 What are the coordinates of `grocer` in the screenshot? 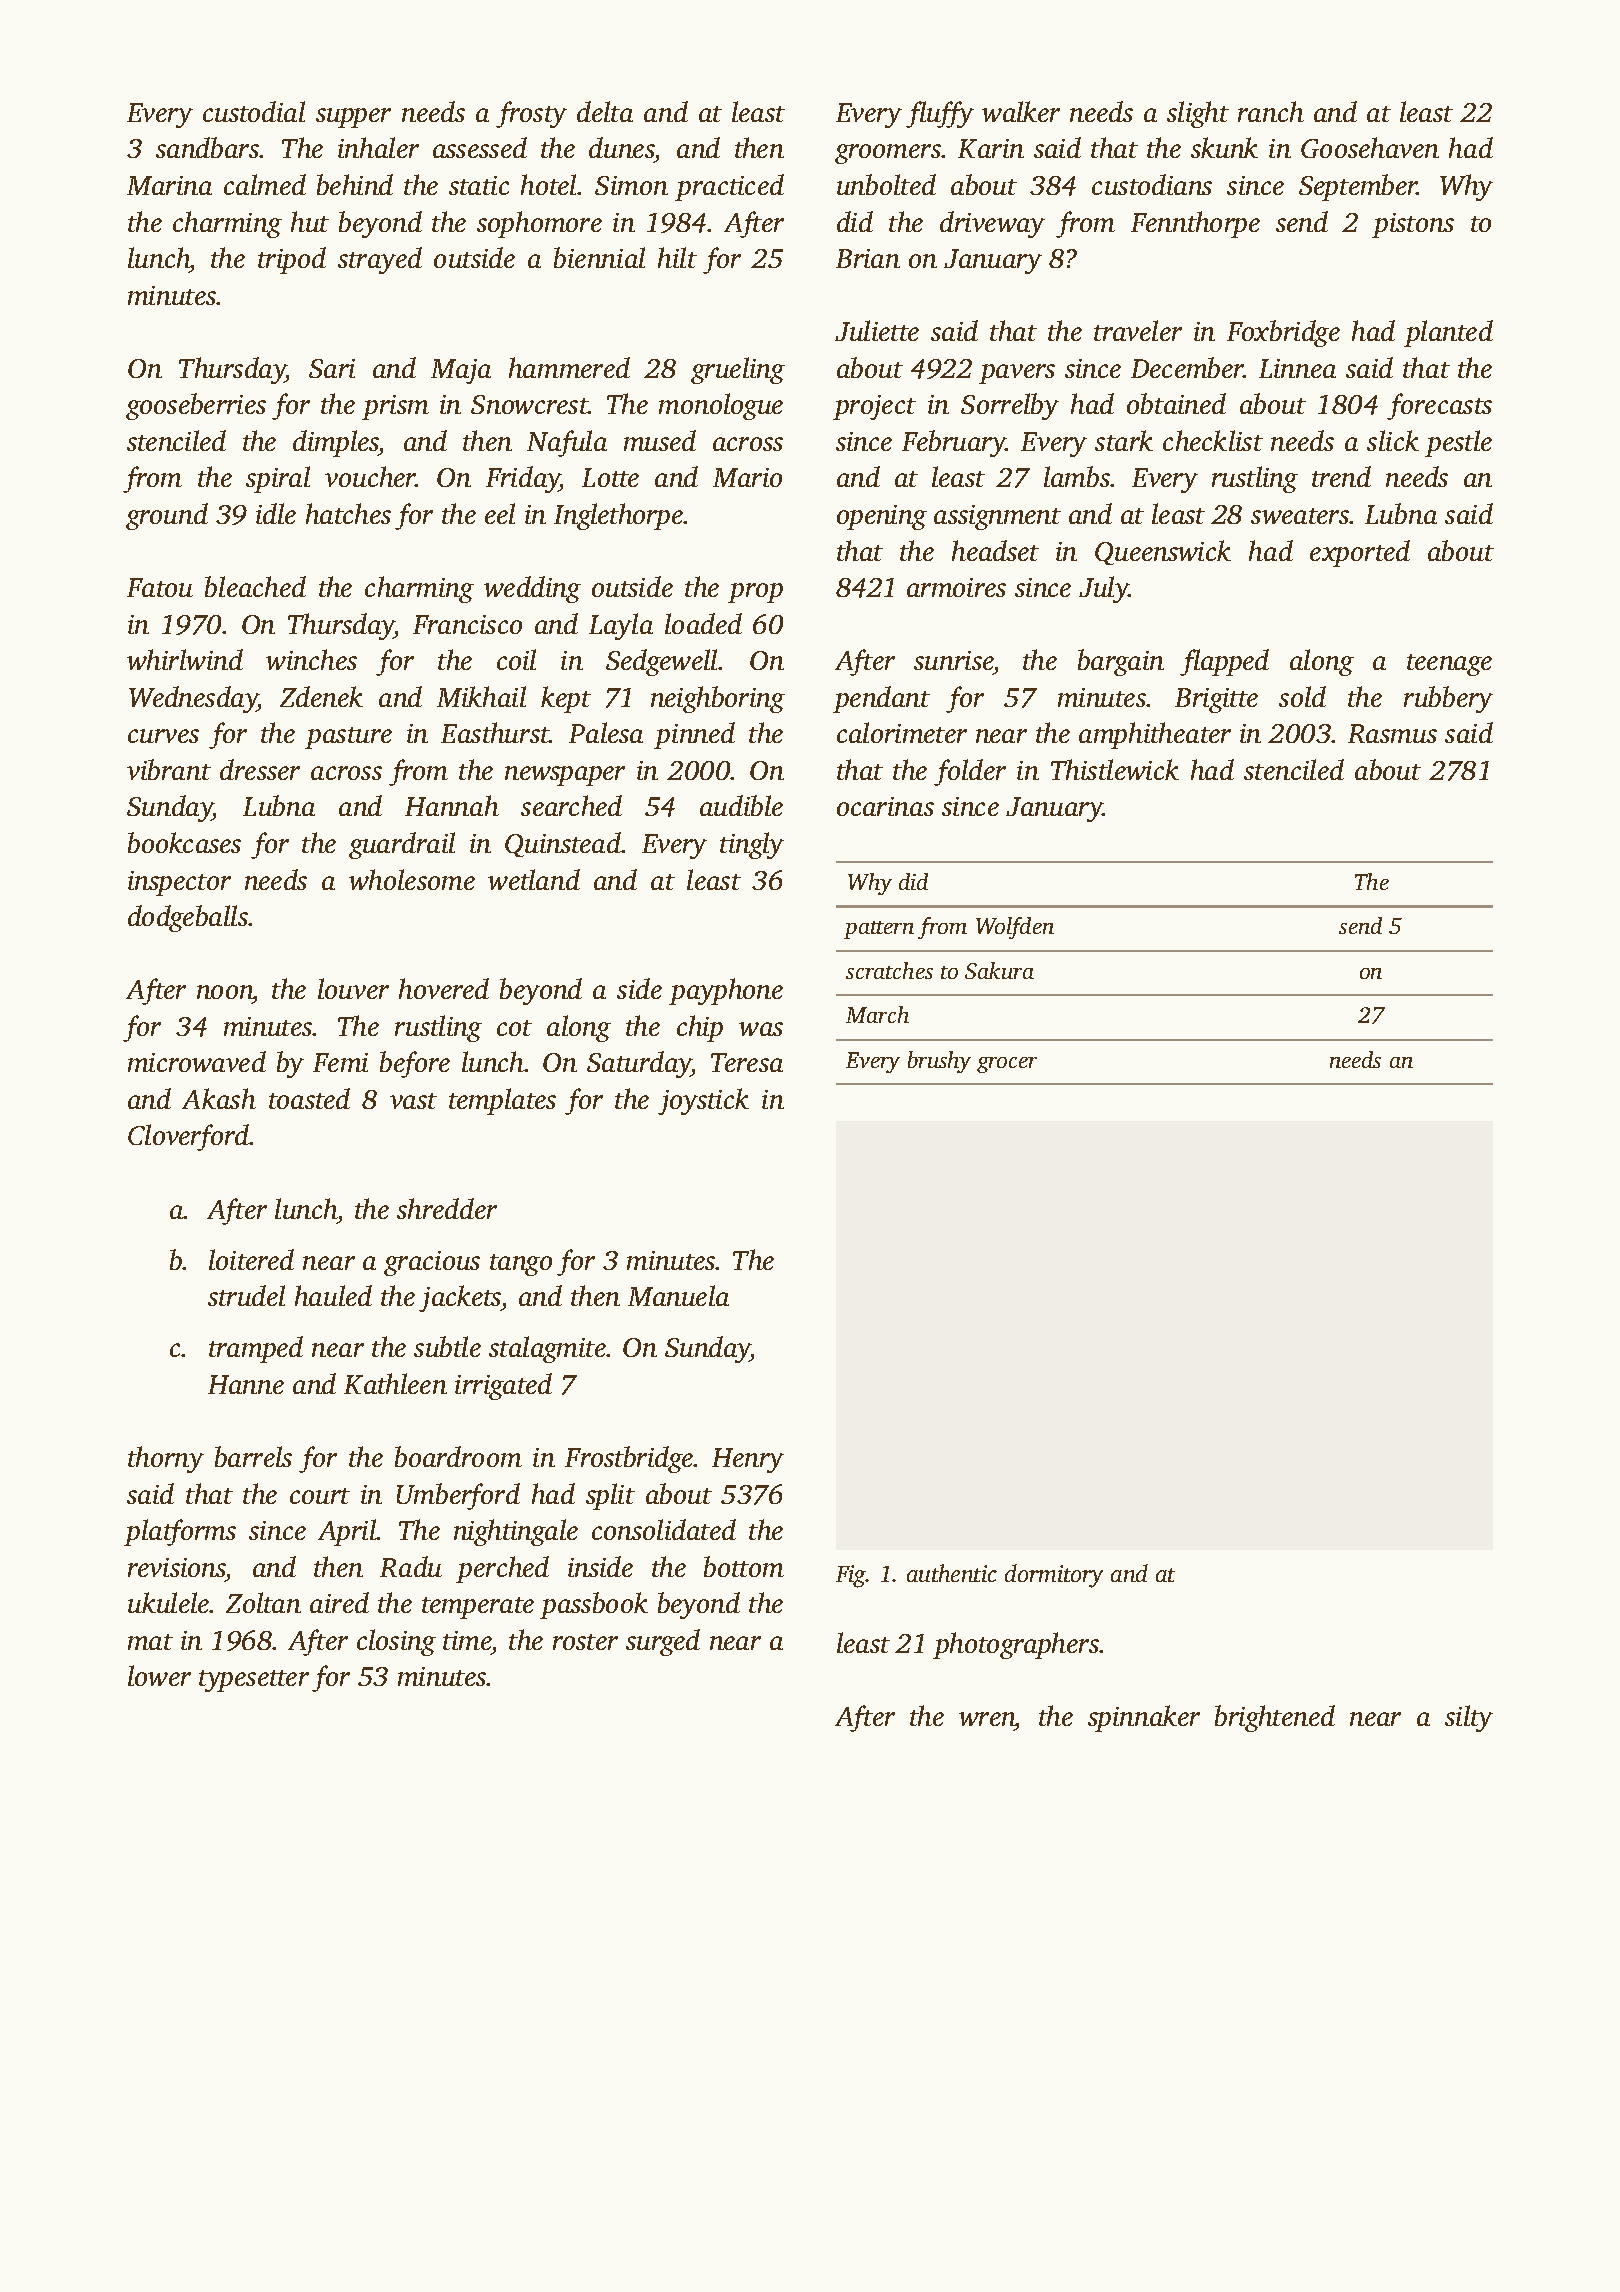 It's located at (1007, 1065).
